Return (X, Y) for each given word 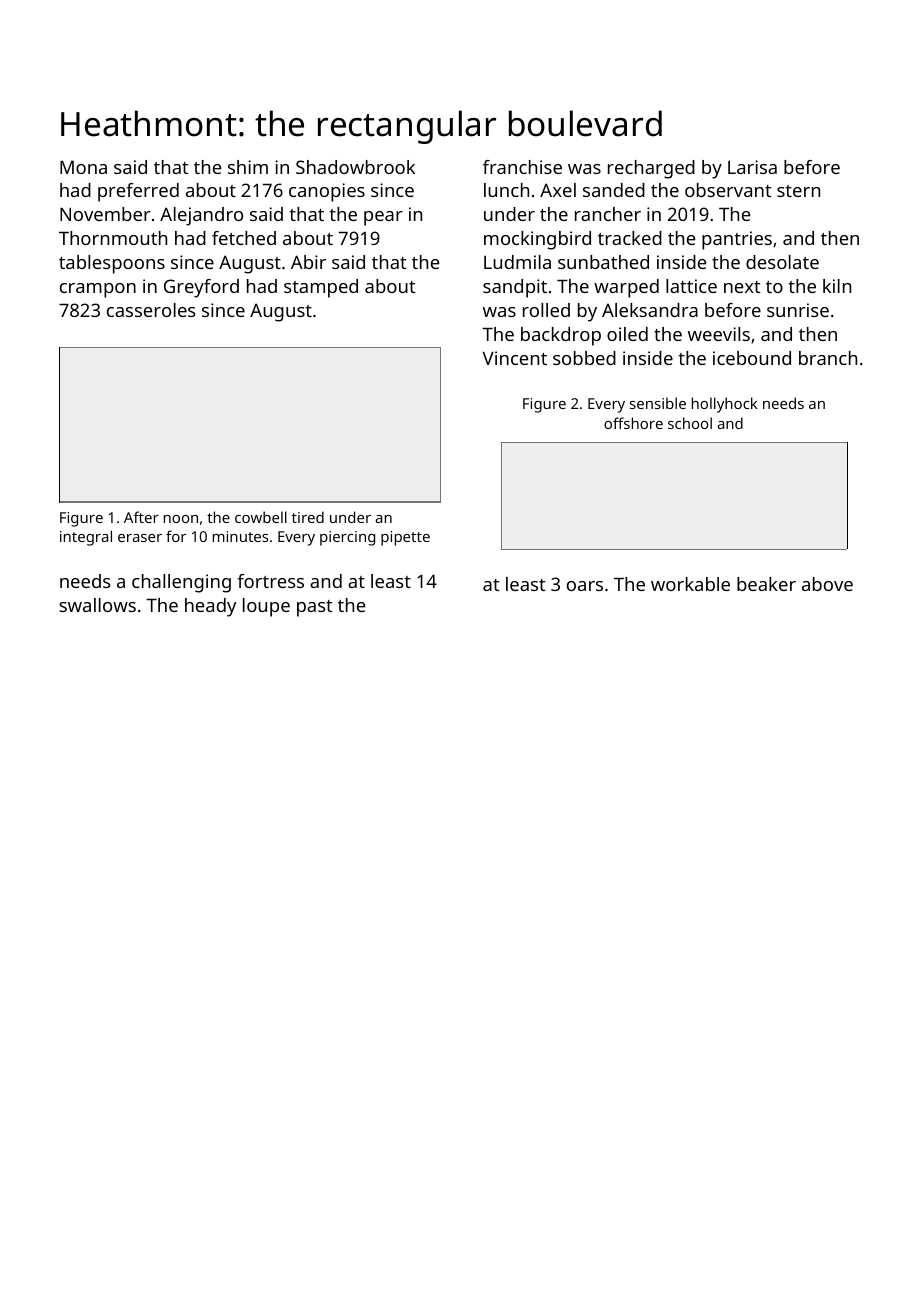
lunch (506, 190)
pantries (737, 240)
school (690, 423)
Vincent (515, 358)
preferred (138, 192)
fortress (271, 581)
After (141, 517)
